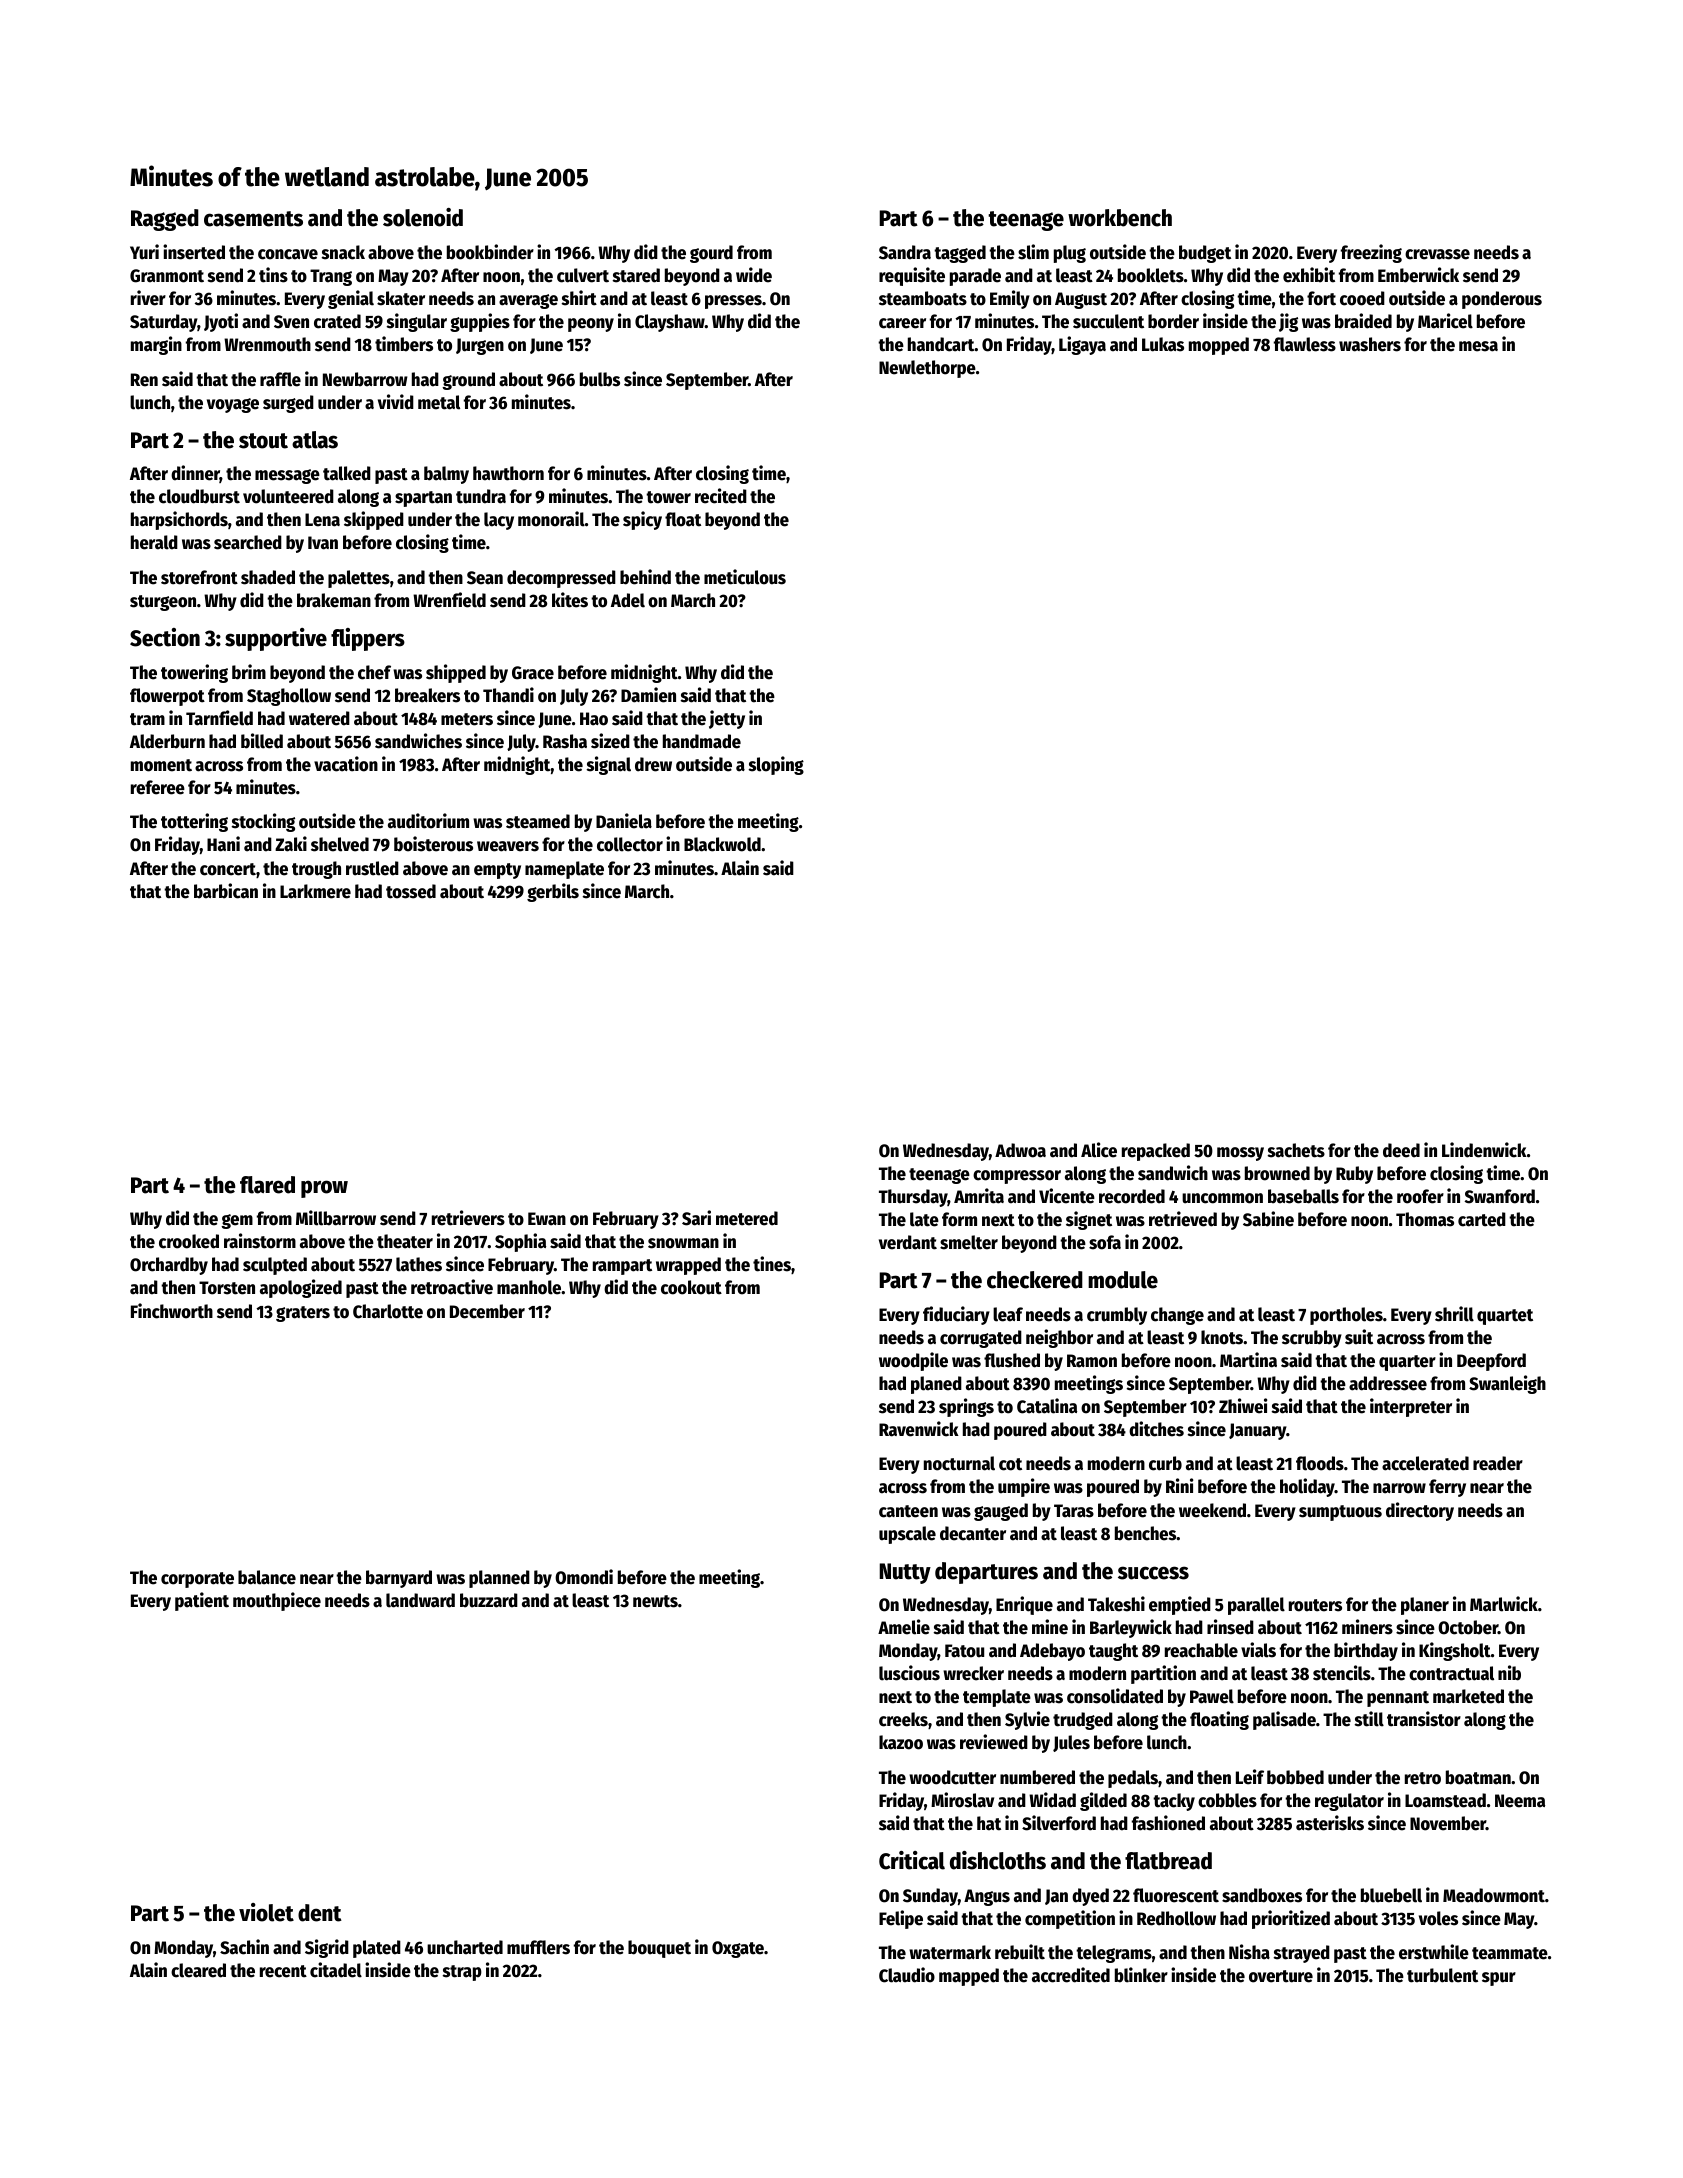  I want to click on Section, so click(165, 637).
